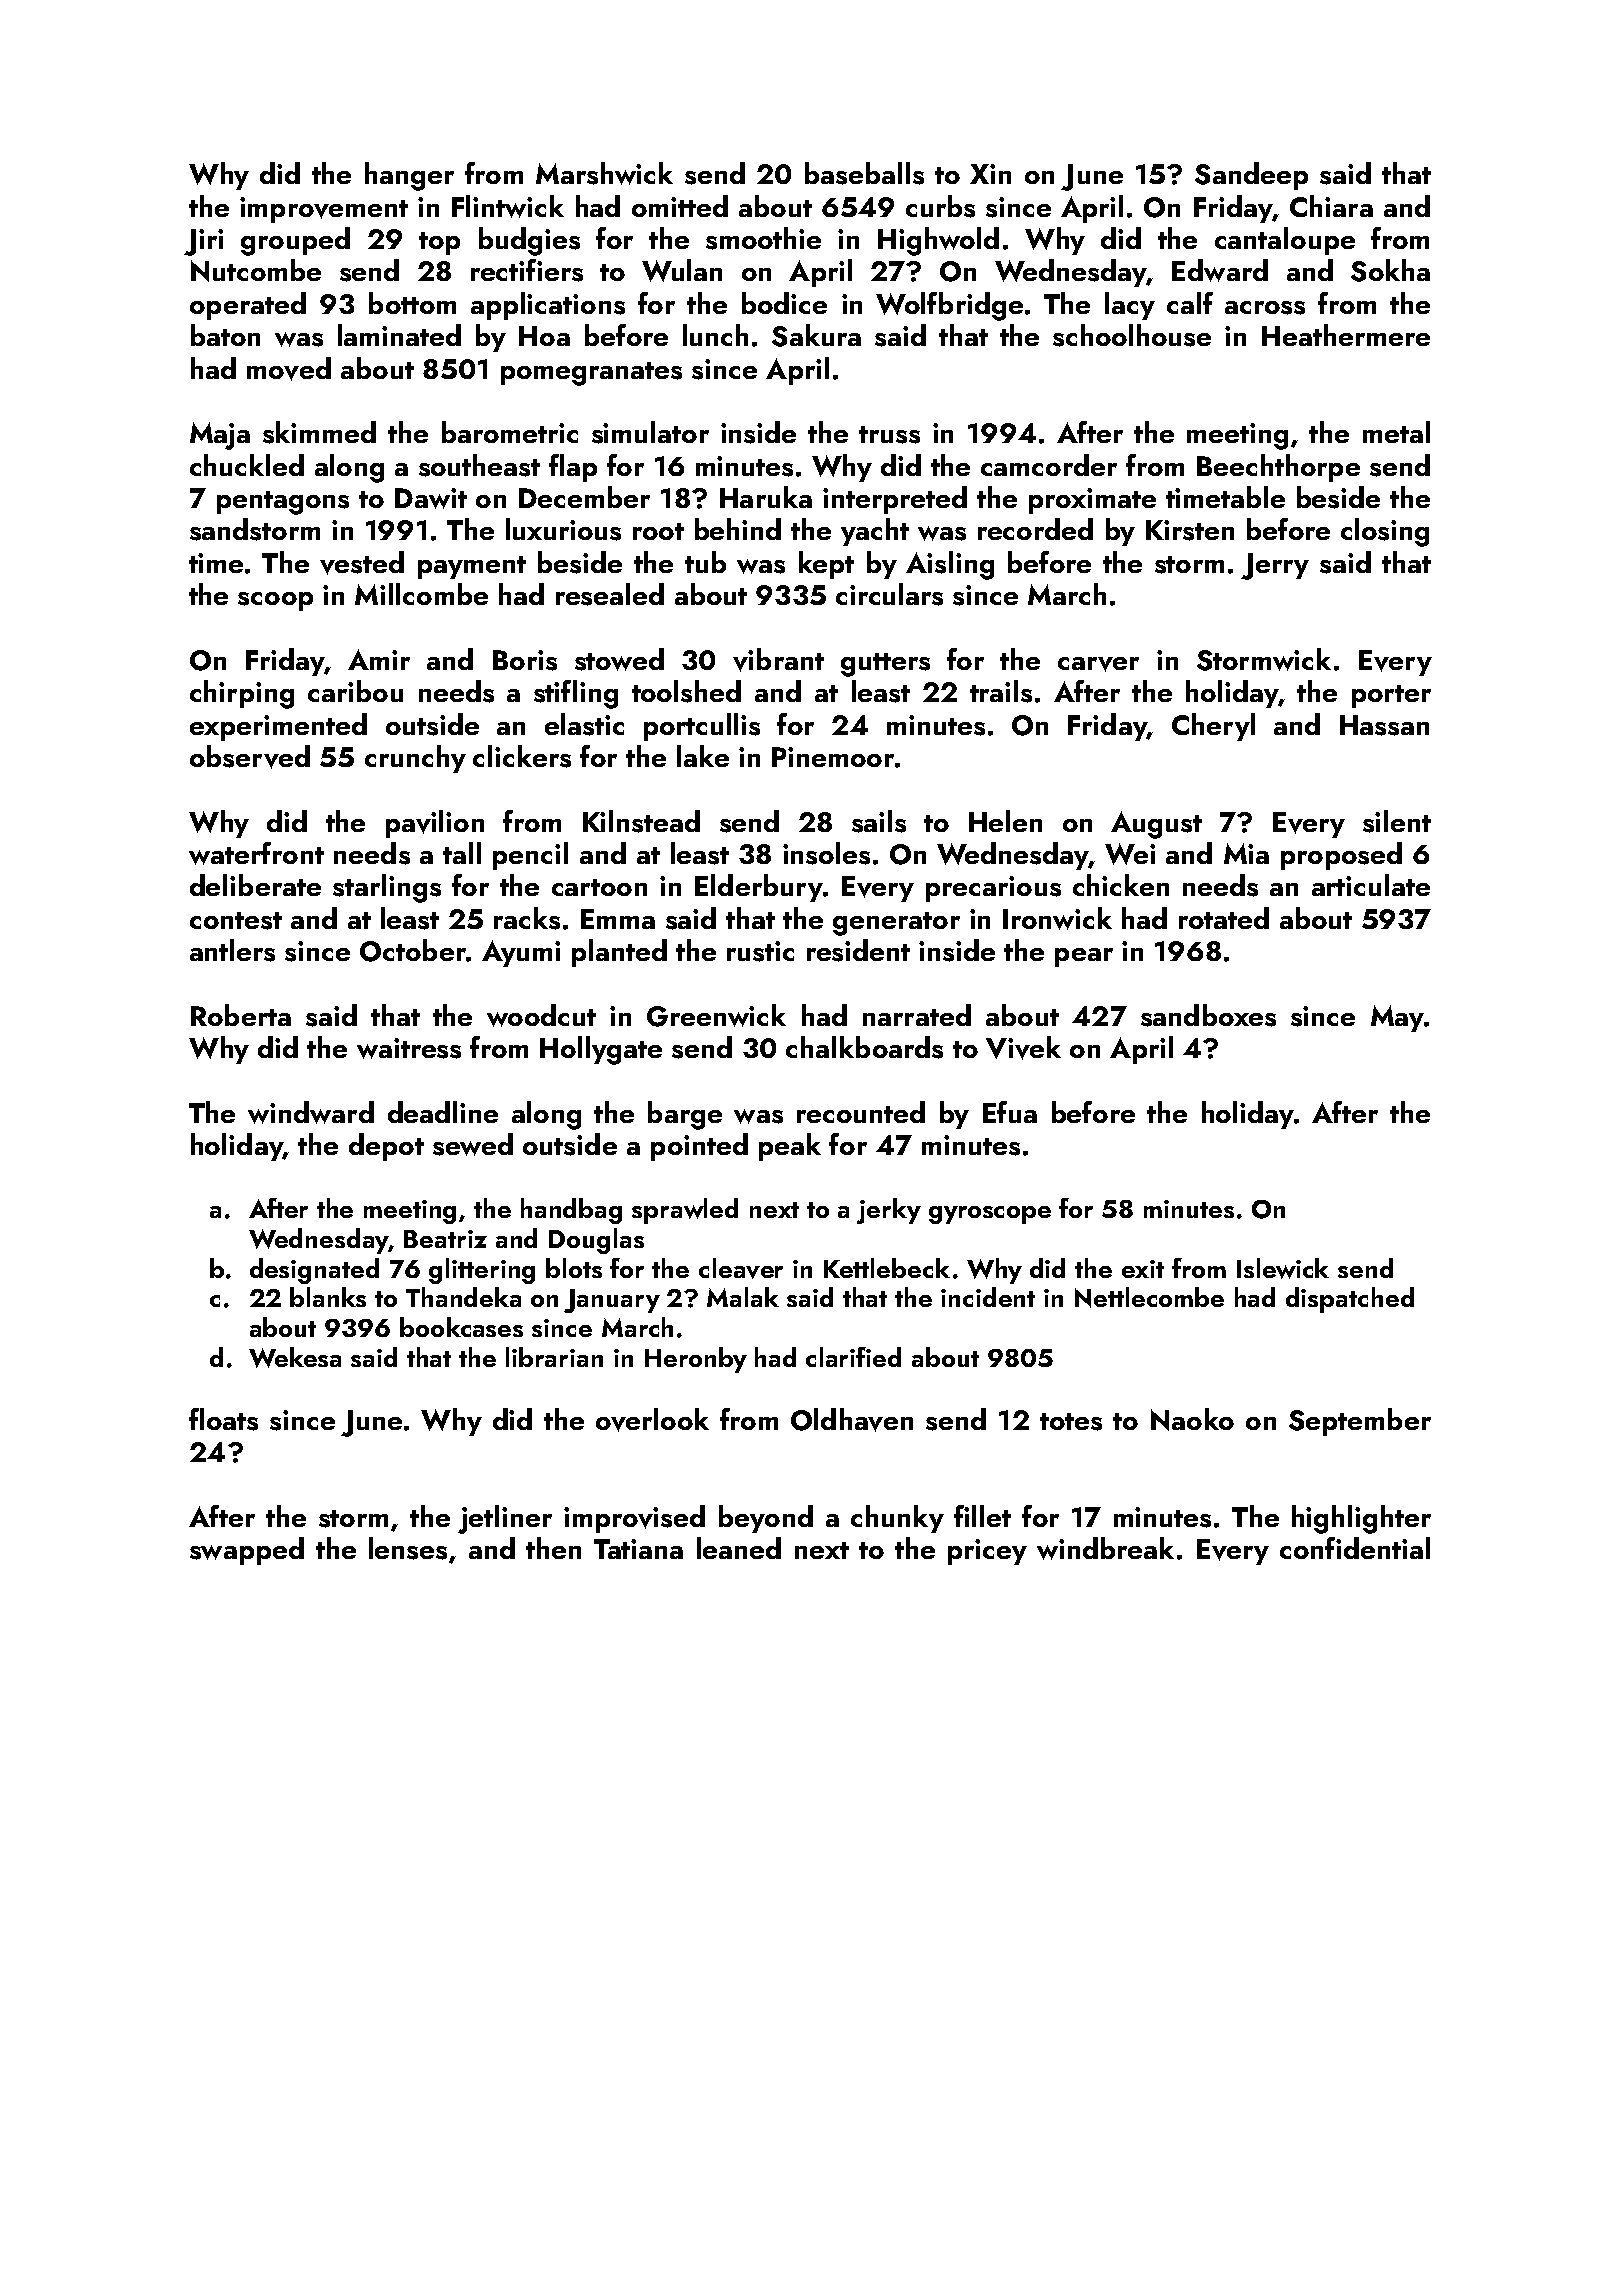  Describe the element at coordinates (247, 1551) in the screenshot. I see `swapped` at that location.
